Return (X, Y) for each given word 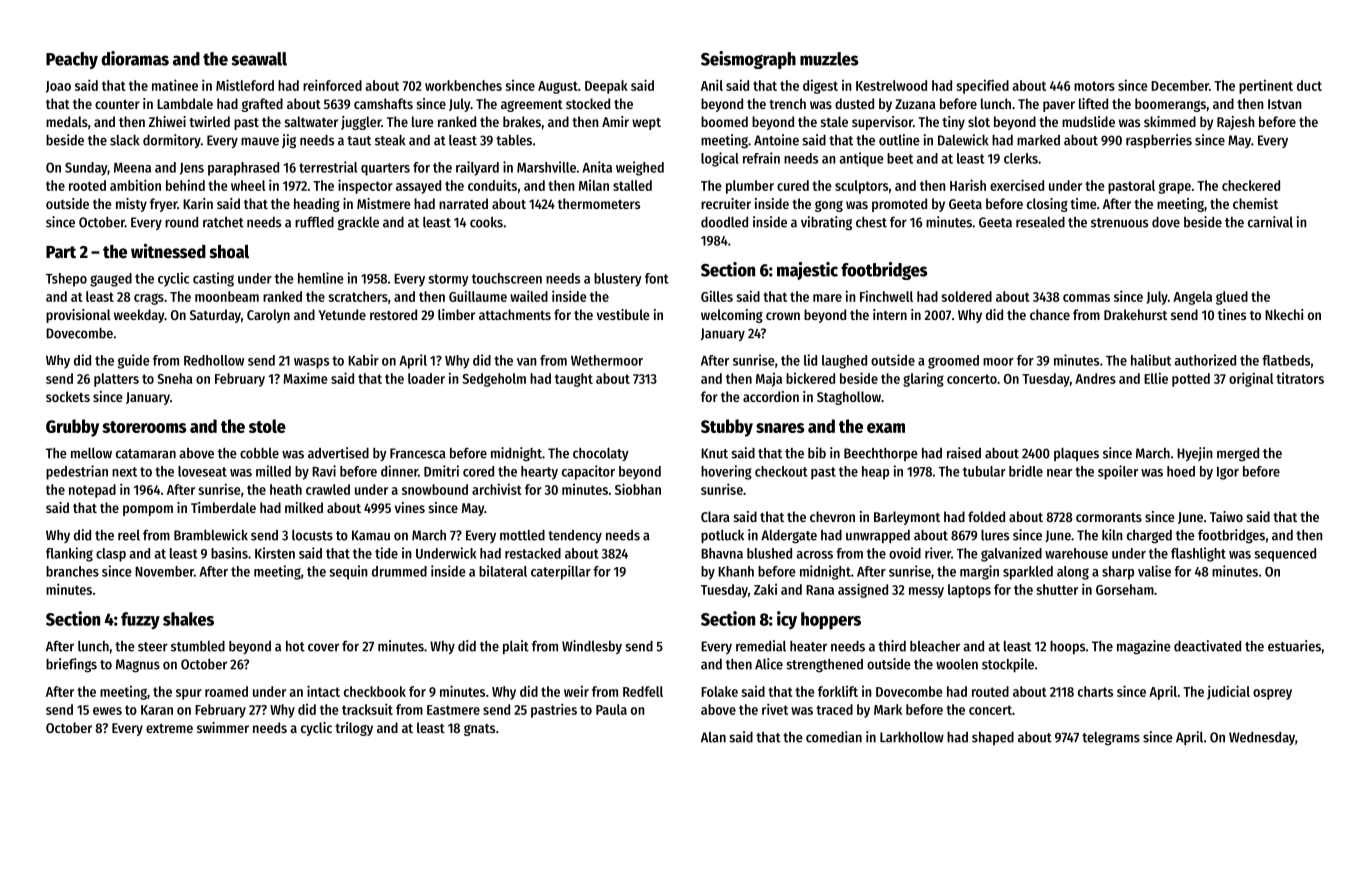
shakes (188, 619)
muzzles (829, 59)
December (1180, 85)
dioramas (135, 58)
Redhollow (214, 360)
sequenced (1285, 555)
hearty (539, 473)
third (892, 646)
